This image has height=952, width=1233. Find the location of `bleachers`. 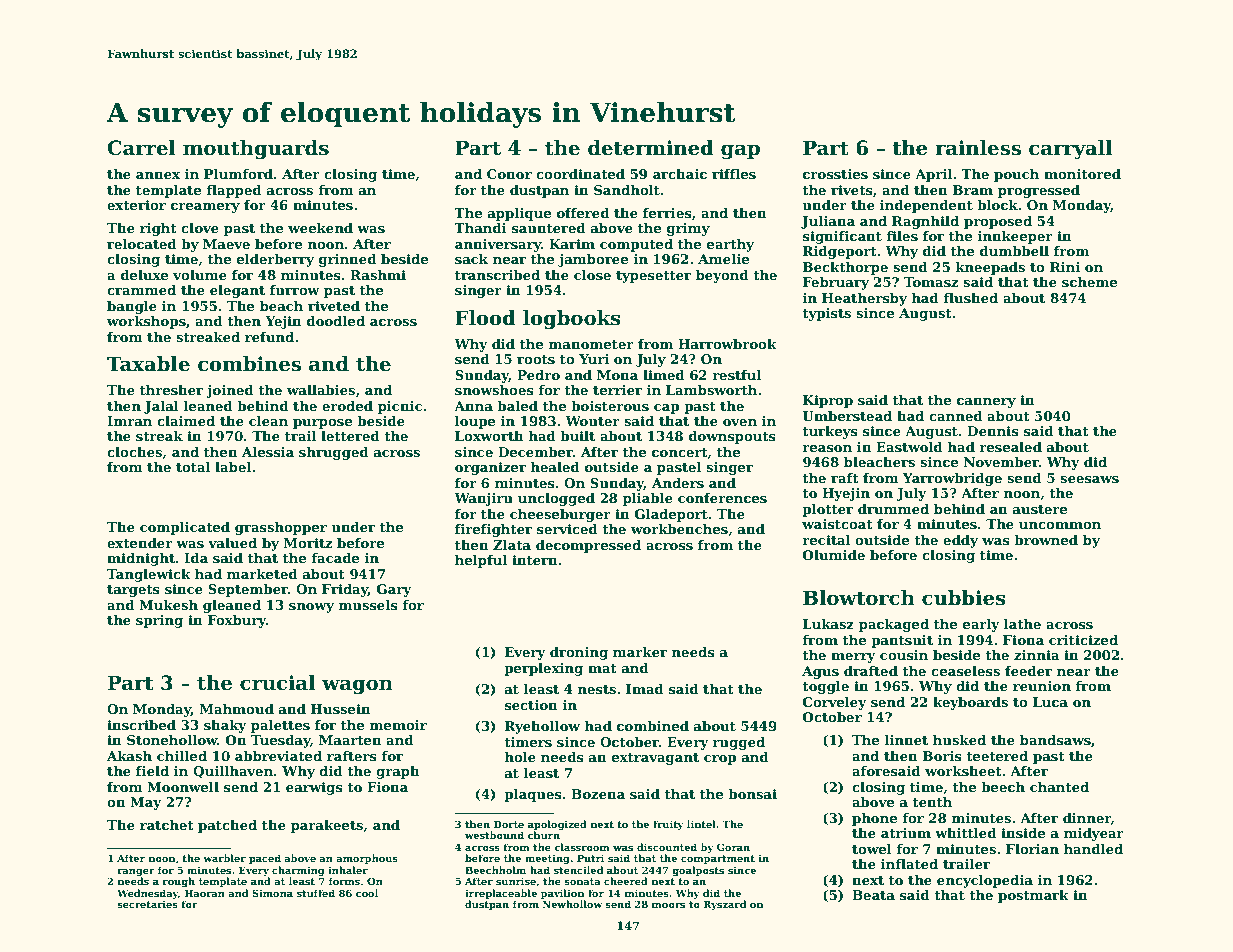

bleachers is located at coordinates (879, 462).
